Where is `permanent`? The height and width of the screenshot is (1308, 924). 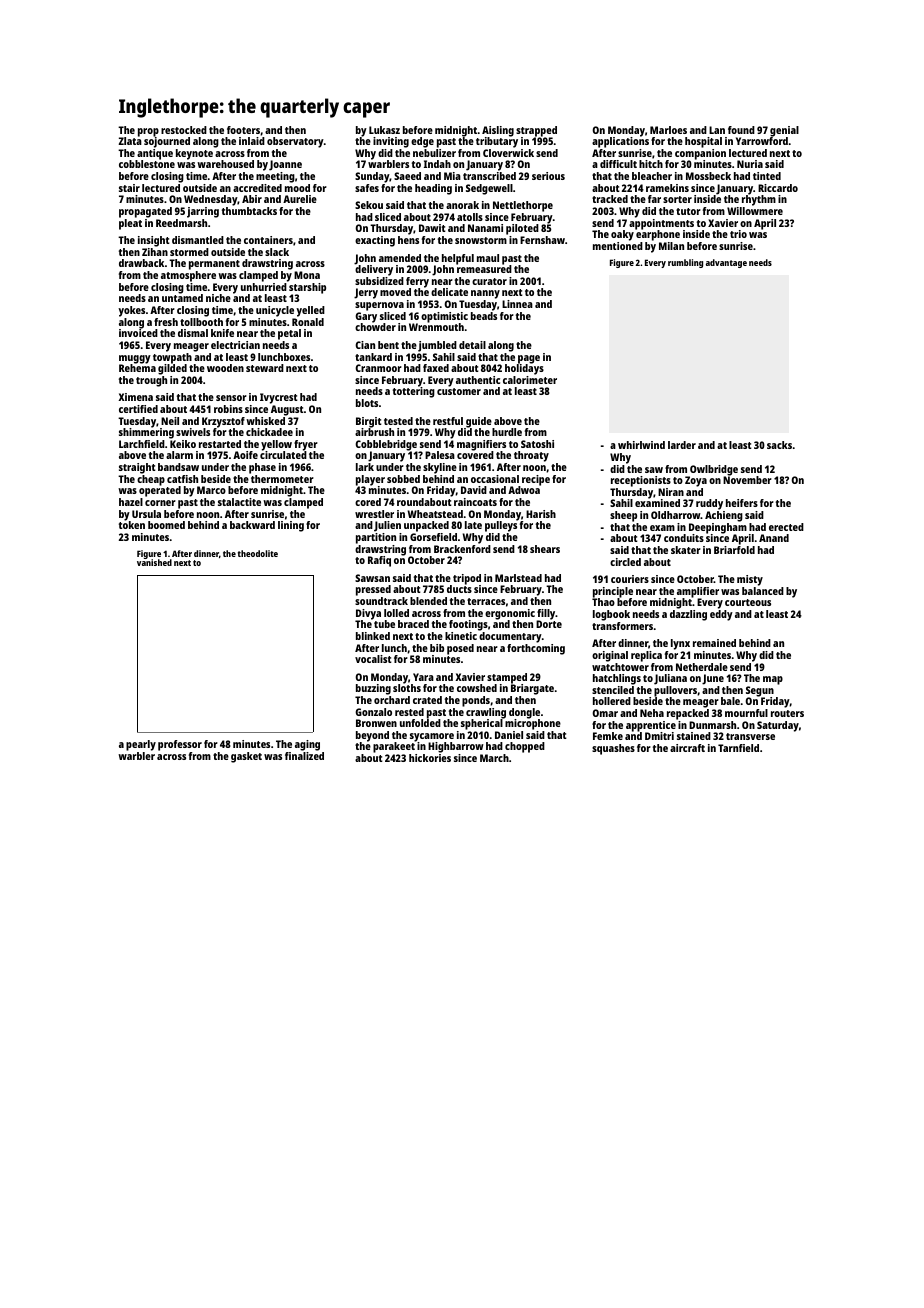 permanent is located at coordinates (214, 265).
